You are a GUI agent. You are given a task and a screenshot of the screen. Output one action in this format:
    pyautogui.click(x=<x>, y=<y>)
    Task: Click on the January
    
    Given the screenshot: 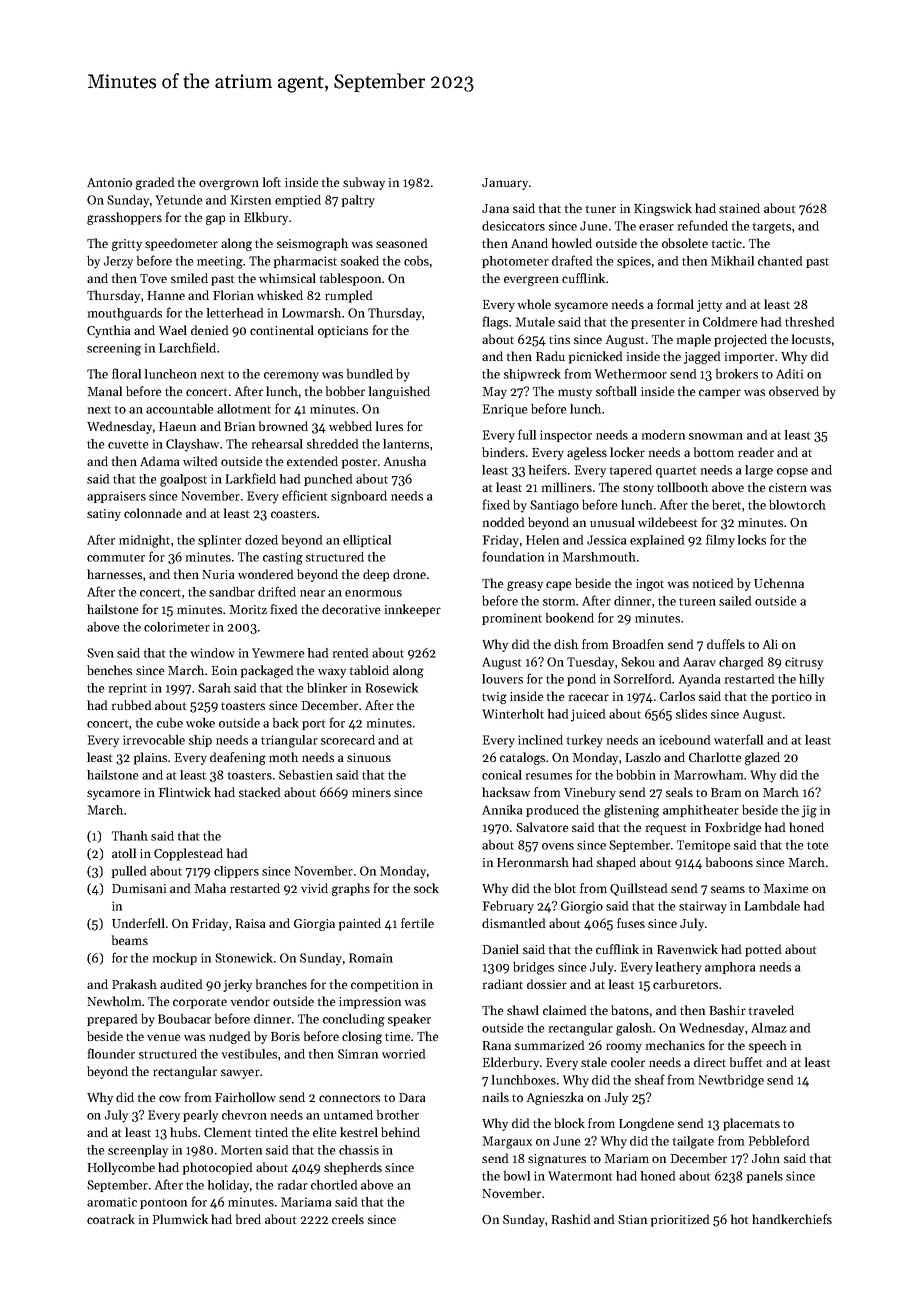 What is the action you would take?
    pyautogui.click(x=505, y=184)
